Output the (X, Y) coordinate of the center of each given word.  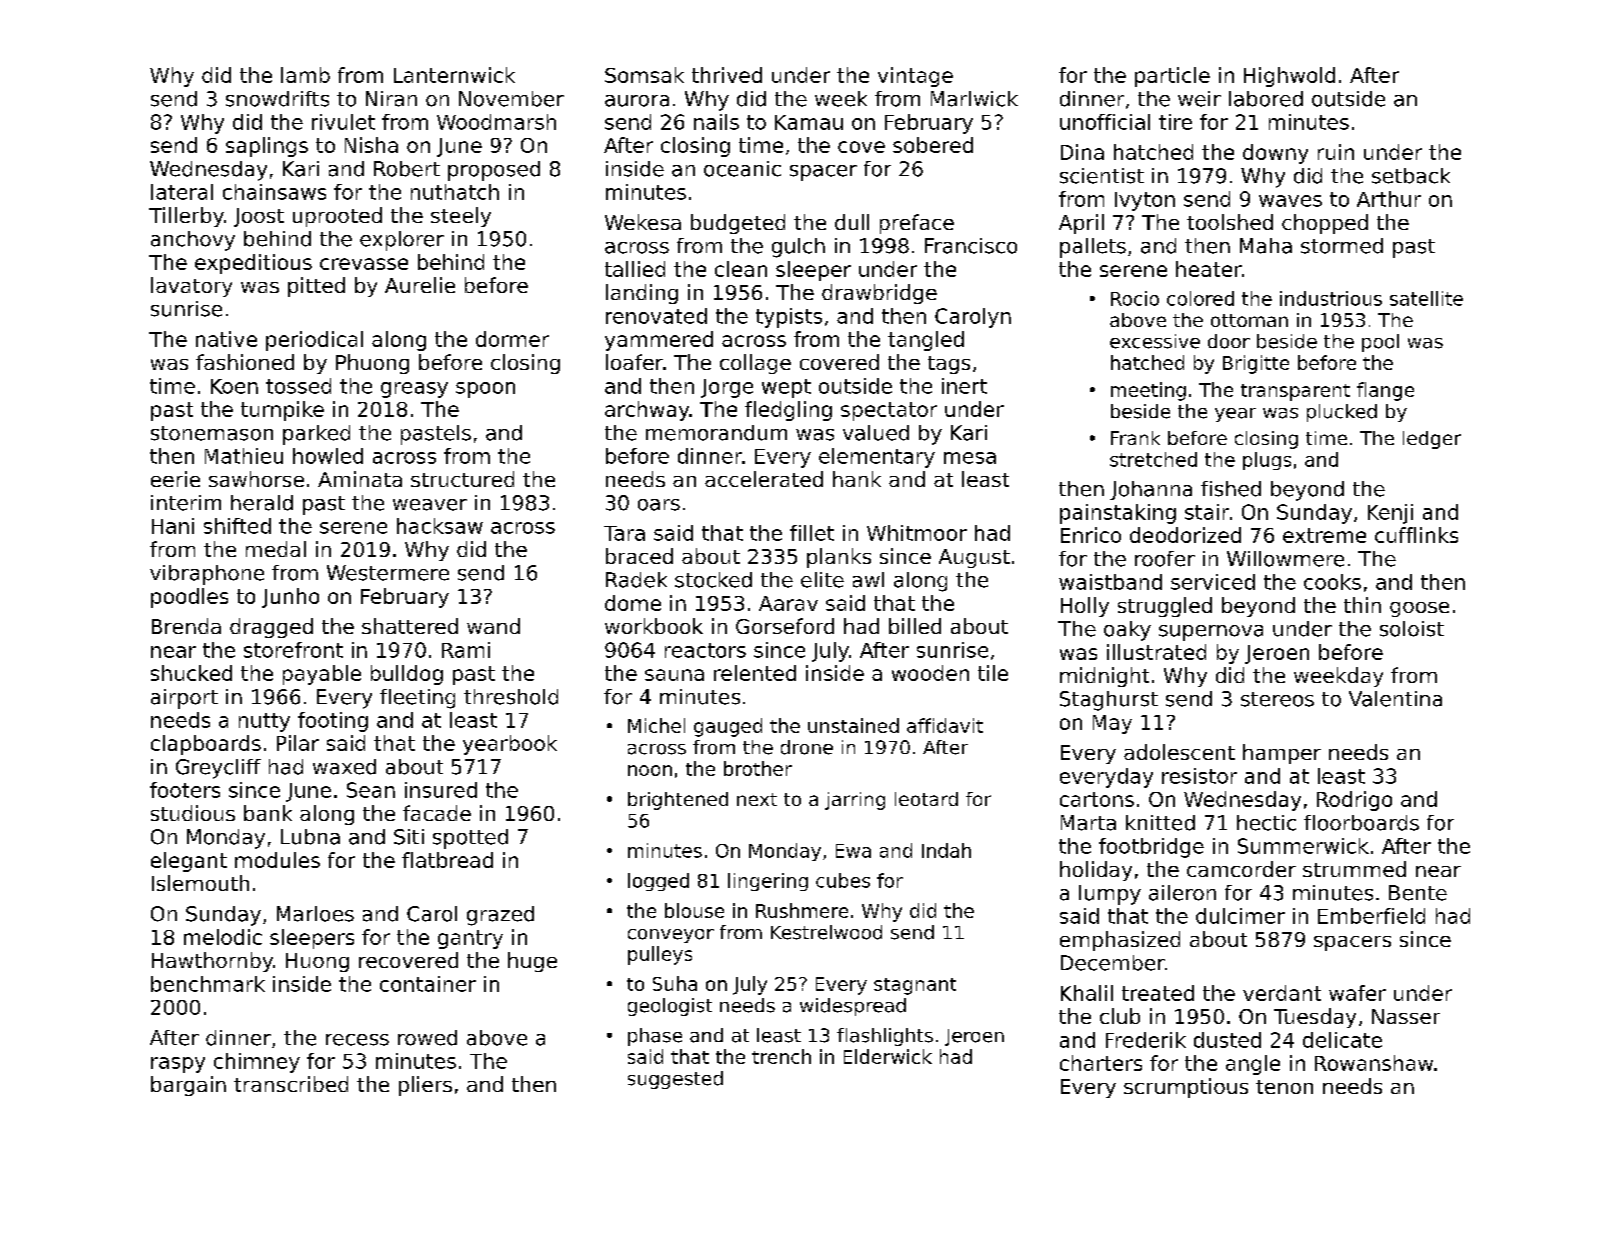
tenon (1284, 1087)
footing (333, 722)
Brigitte (1256, 364)
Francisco (971, 246)
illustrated (1156, 652)
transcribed (291, 1084)
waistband (1110, 582)
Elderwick (888, 1056)
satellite (1426, 298)
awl (868, 580)
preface (917, 224)
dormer (512, 339)
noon (650, 770)
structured (462, 479)
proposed (494, 171)
